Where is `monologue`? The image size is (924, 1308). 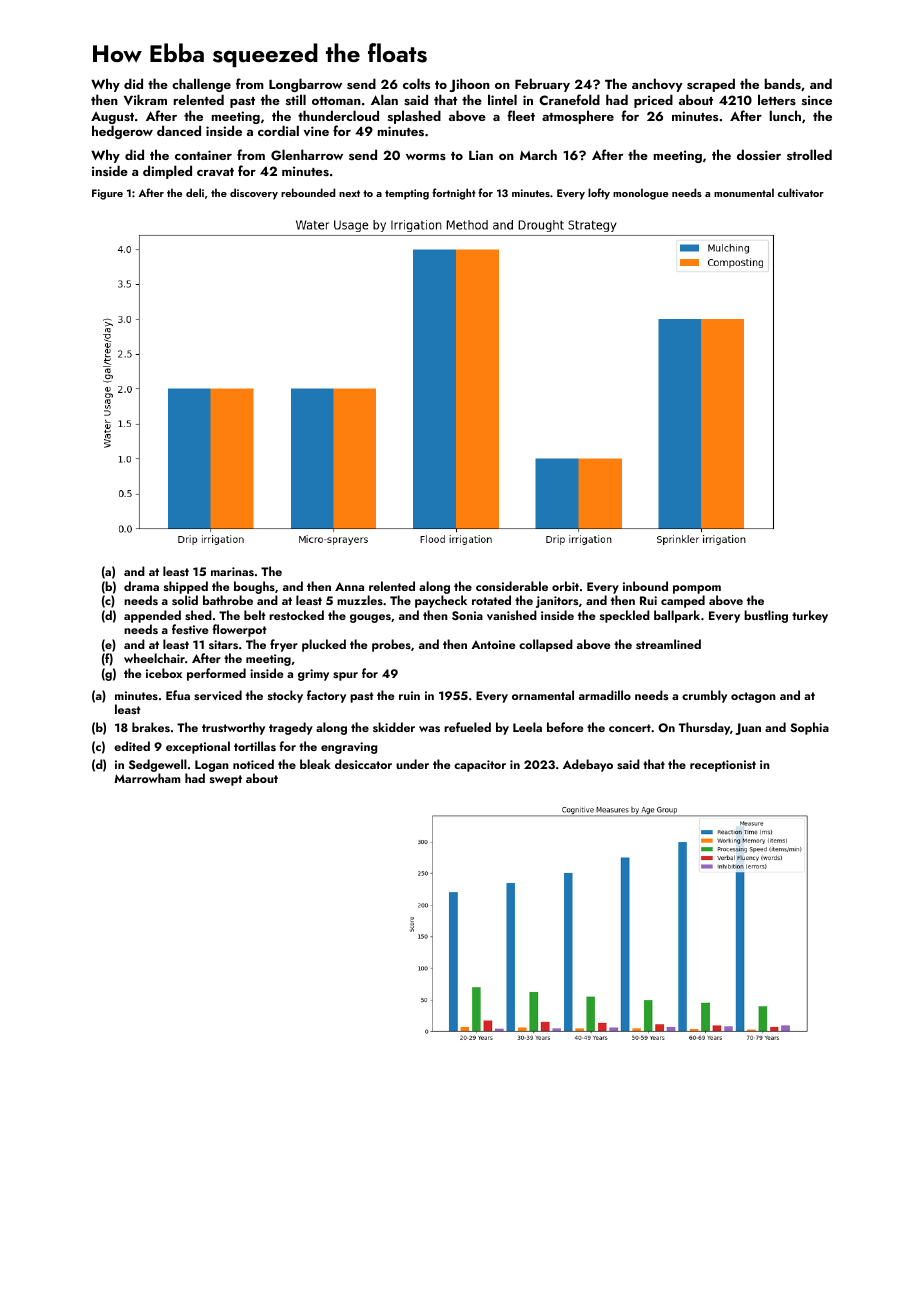 monologue is located at coordinates (640, 194).
